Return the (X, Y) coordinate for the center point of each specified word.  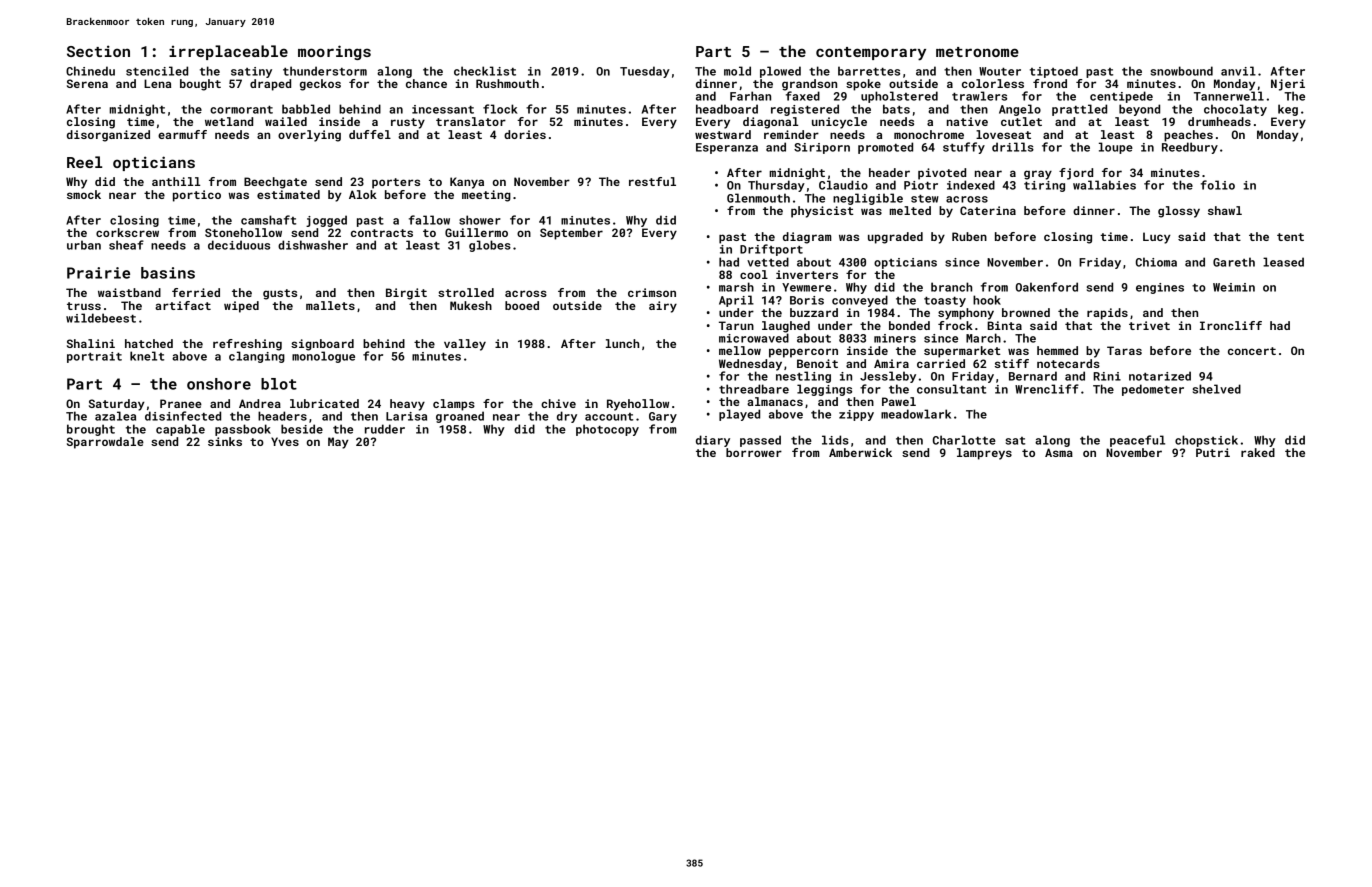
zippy (856, 415)
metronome (977, 52)
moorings (334, 52)
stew (925, 198)
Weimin (1234, 287)
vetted (768, 262)
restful (652, 181)
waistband (129, 292)
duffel (370, 134)
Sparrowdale (105, 443)
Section (98, 51)
